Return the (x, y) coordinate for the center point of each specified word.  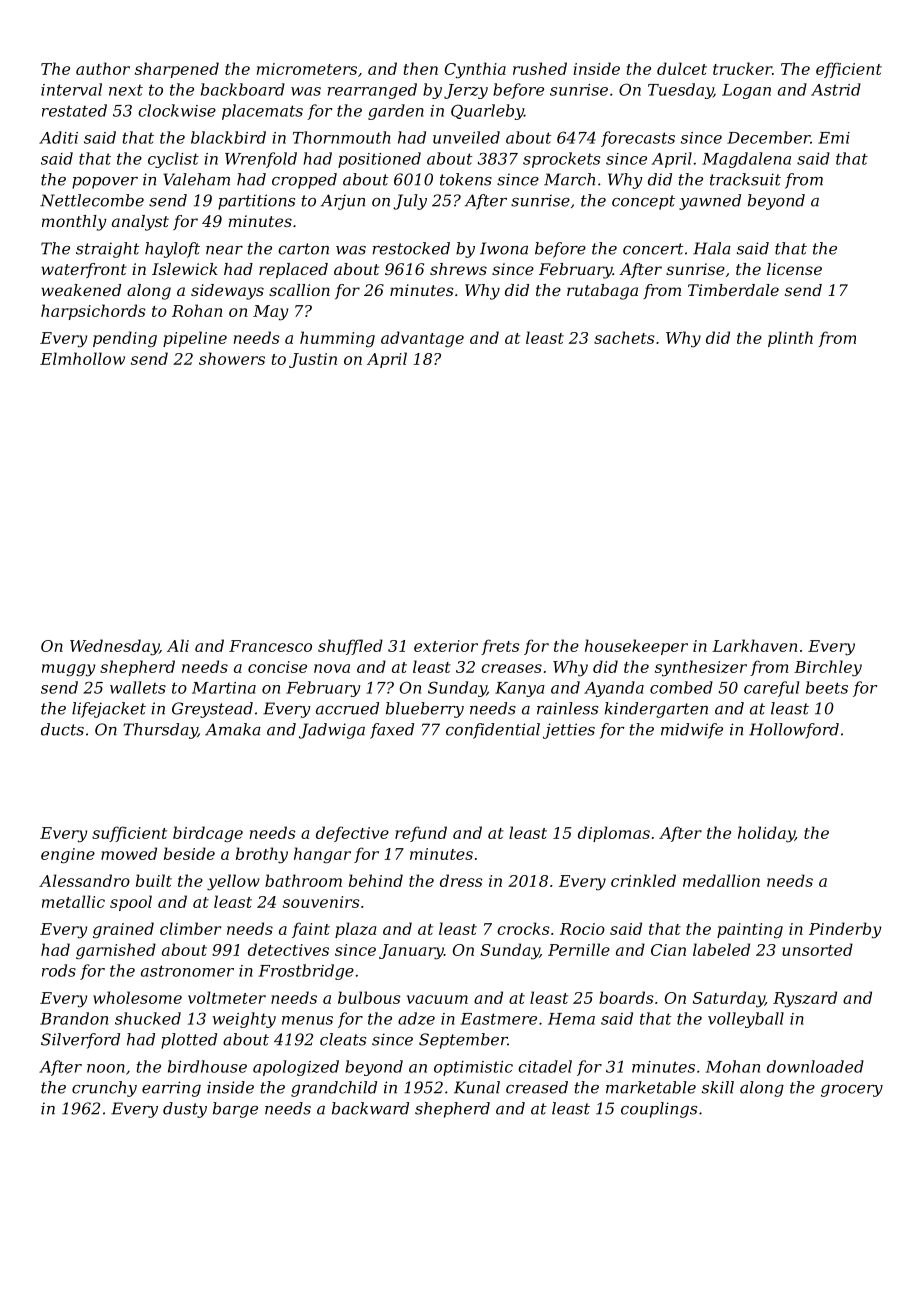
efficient (849, 70)
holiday (766, 834)
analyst (140, 223)
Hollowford (794, 731)
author (103, 68)
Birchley (828, 668)
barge (235, 1110)
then (421, 68)
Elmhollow (82, 358)
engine (68, 856)
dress (461, 880)
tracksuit (745, 179)
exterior (446, 646)
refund (421, 834)
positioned (379, 160)
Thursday (160, 731)
